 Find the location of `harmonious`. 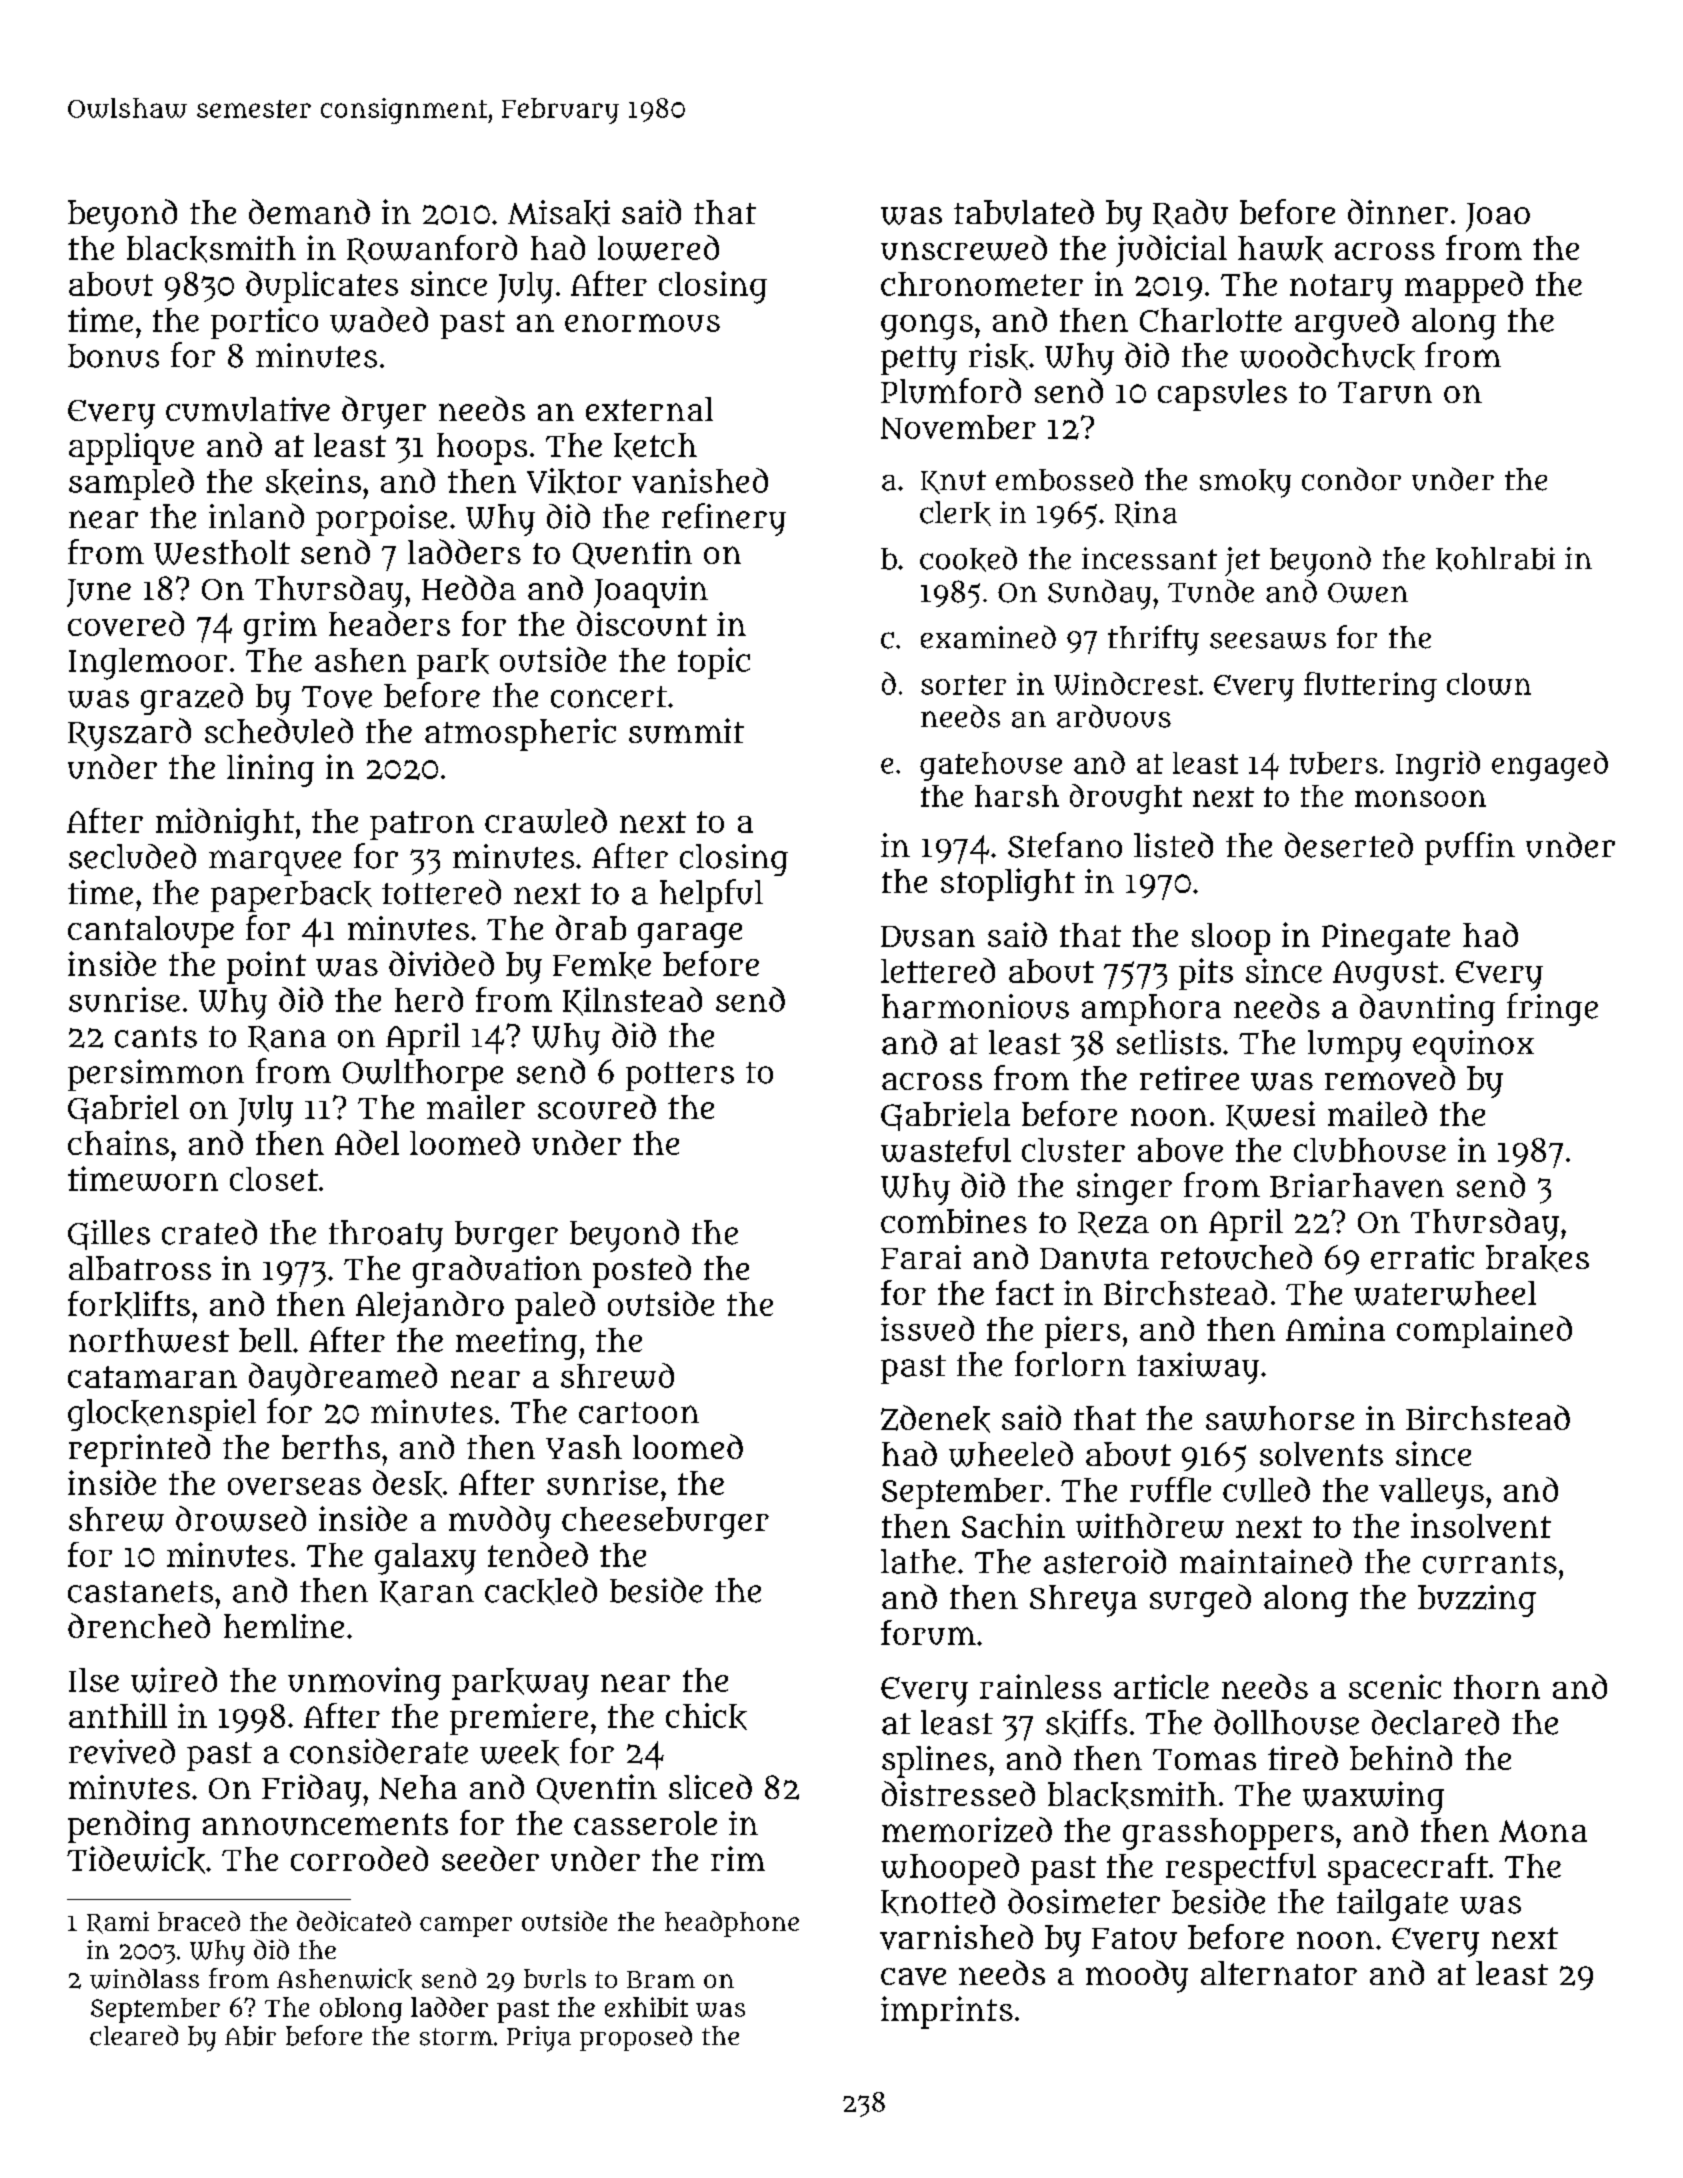

harmonious is located at coordinates (975, 1006).
